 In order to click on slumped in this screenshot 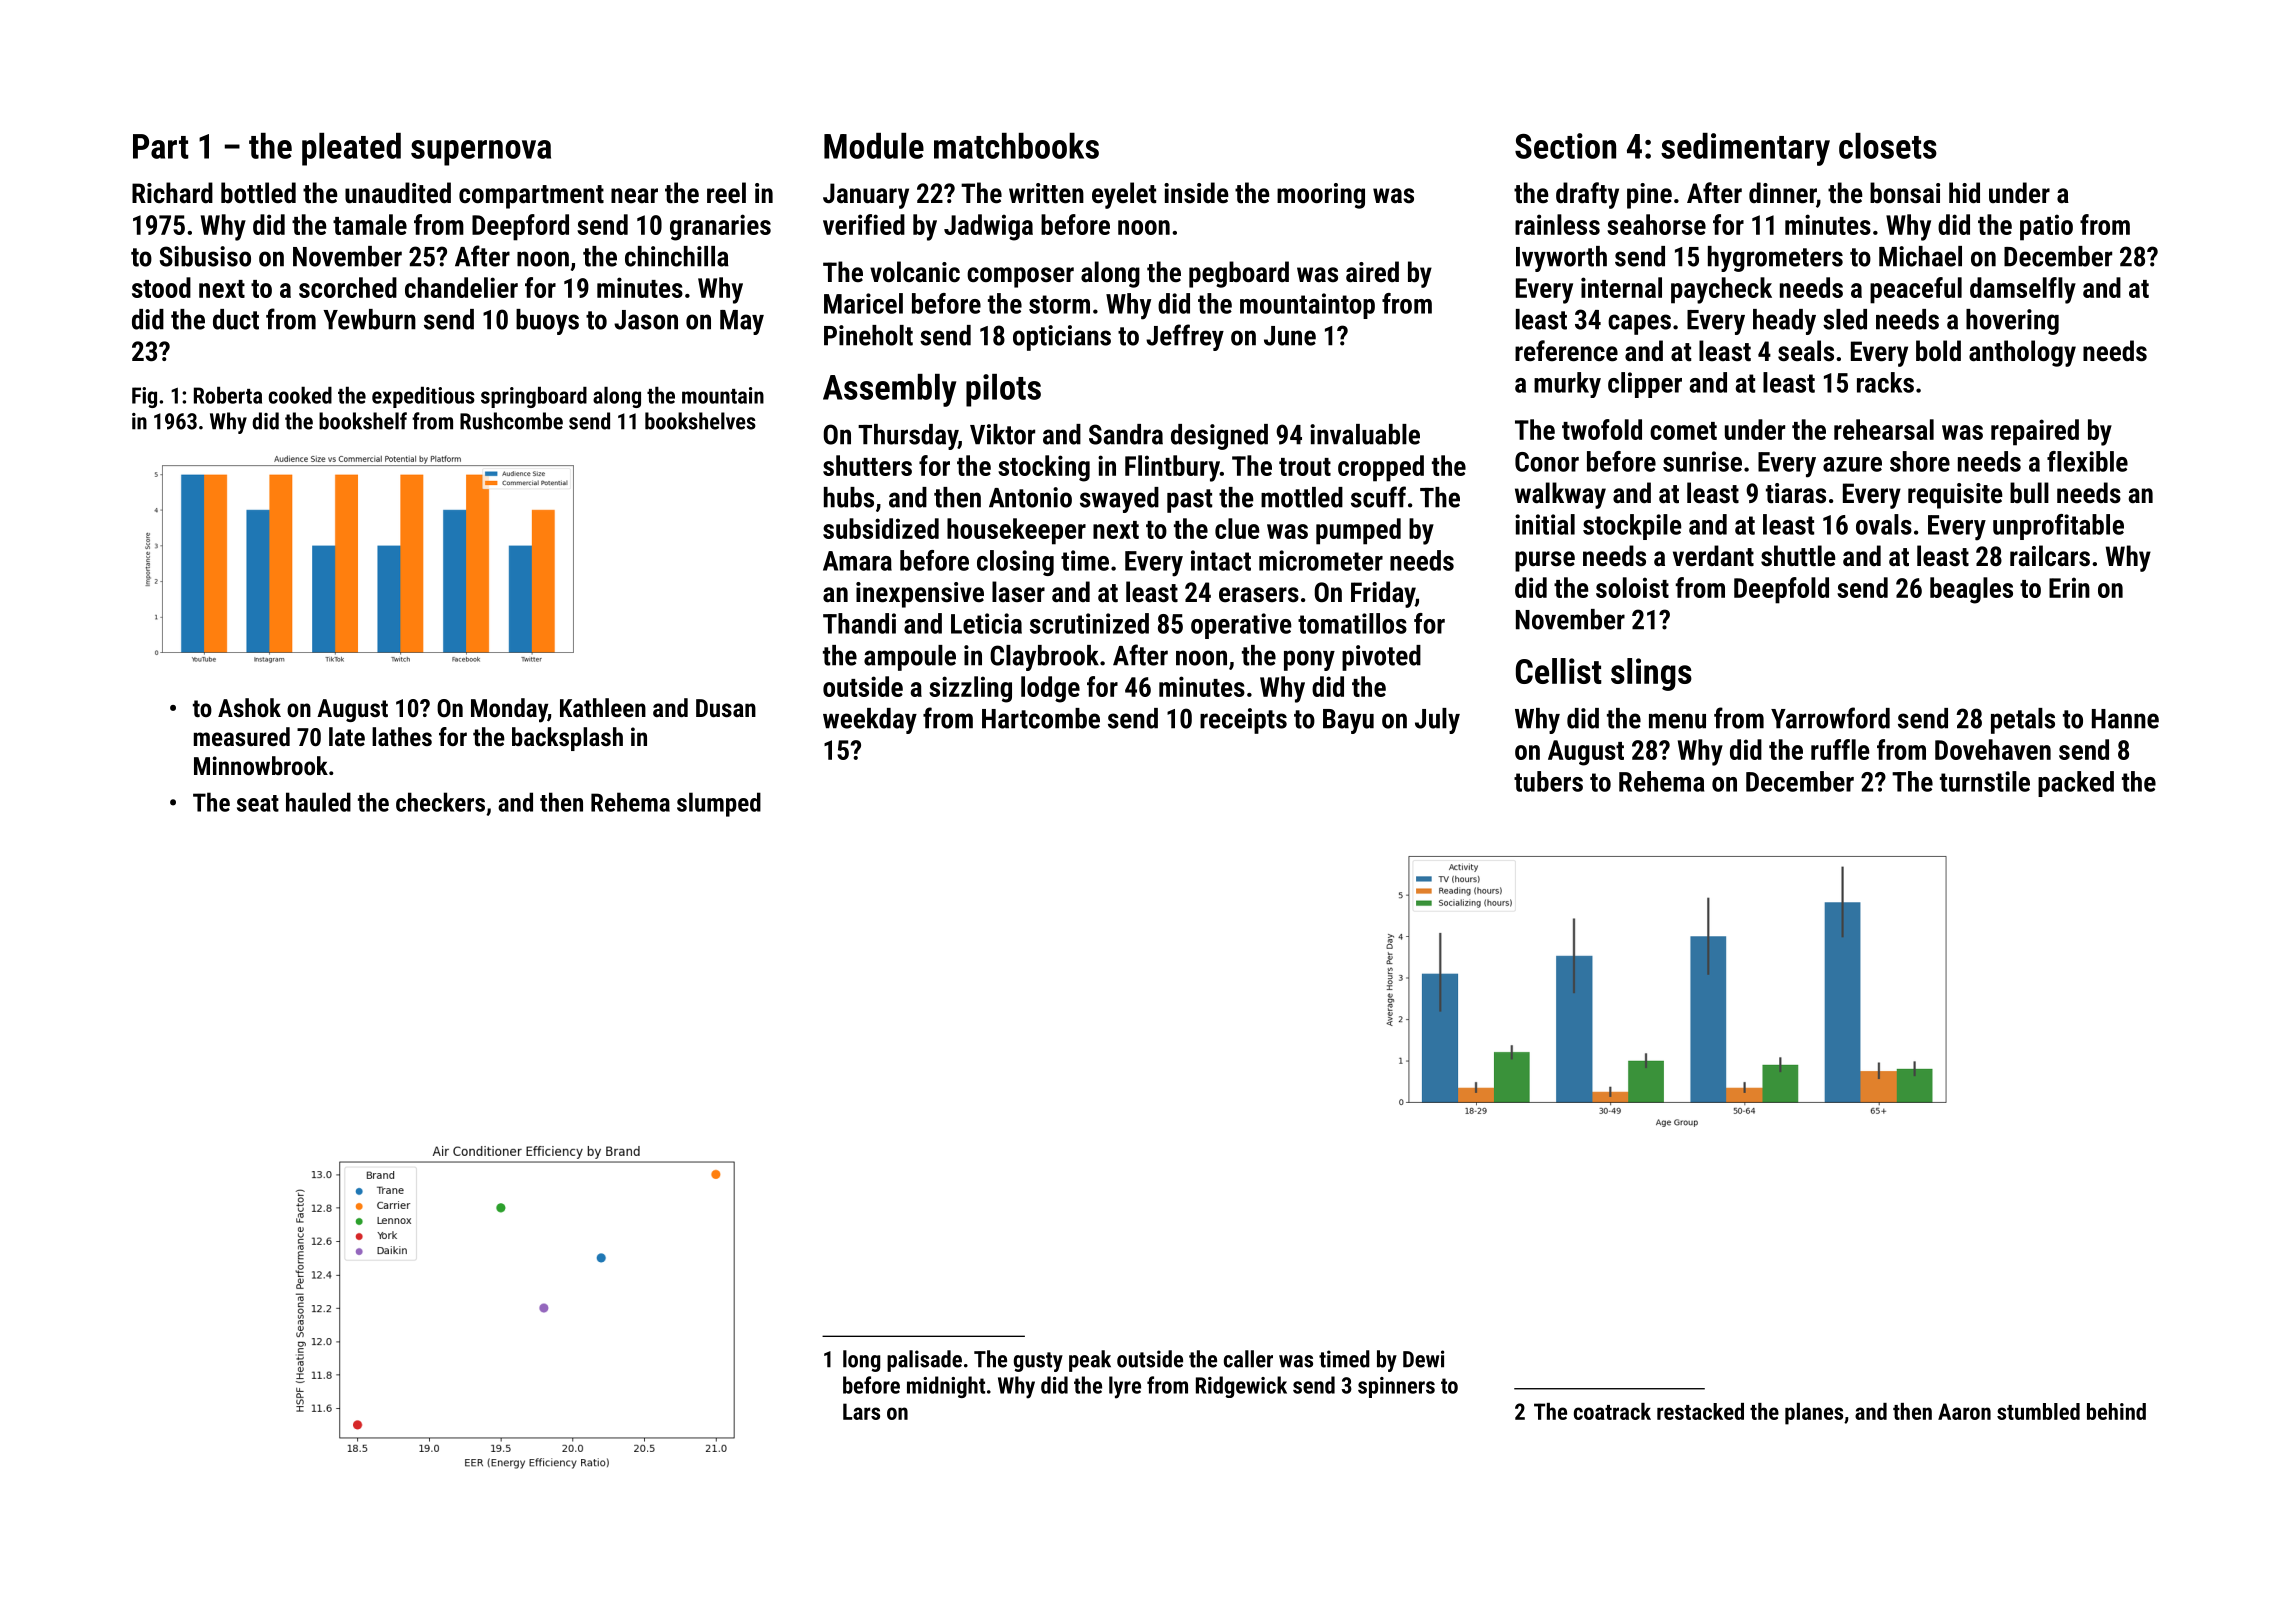, I will do `click(719, 804)`.
